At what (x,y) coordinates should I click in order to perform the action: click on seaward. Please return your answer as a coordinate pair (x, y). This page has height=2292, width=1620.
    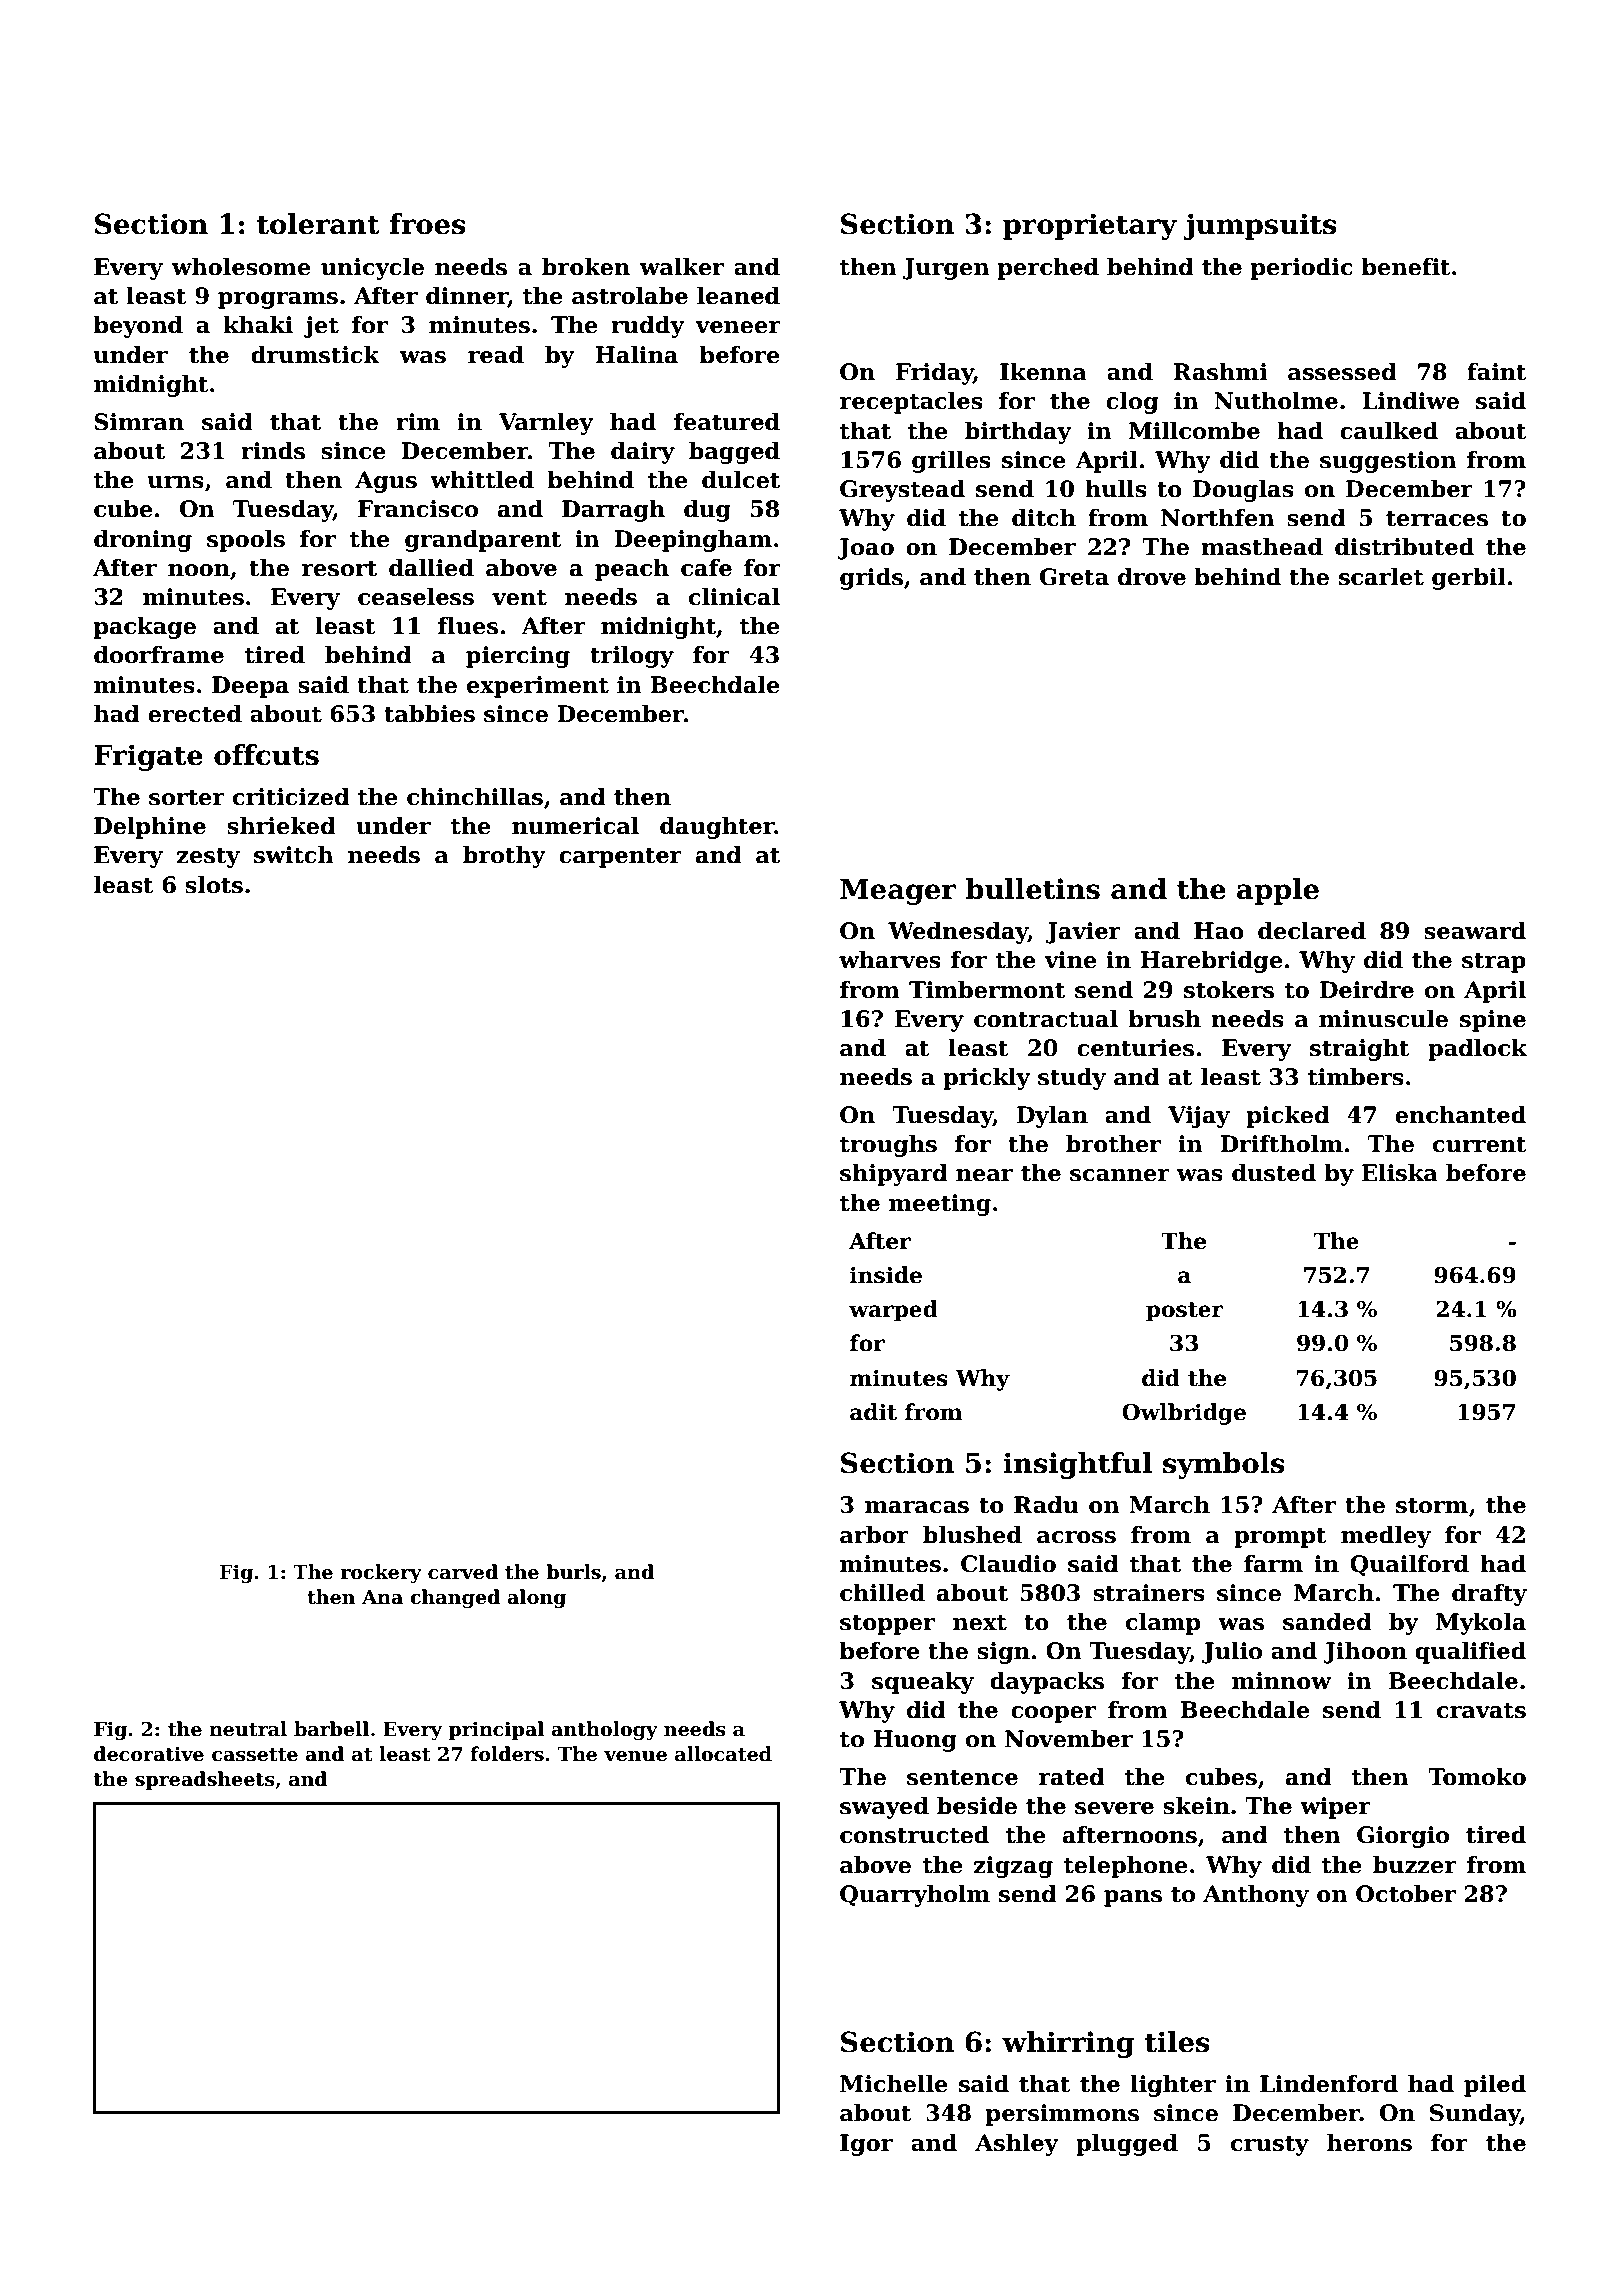
    Looking at the image, I should click on (1475, 931).
